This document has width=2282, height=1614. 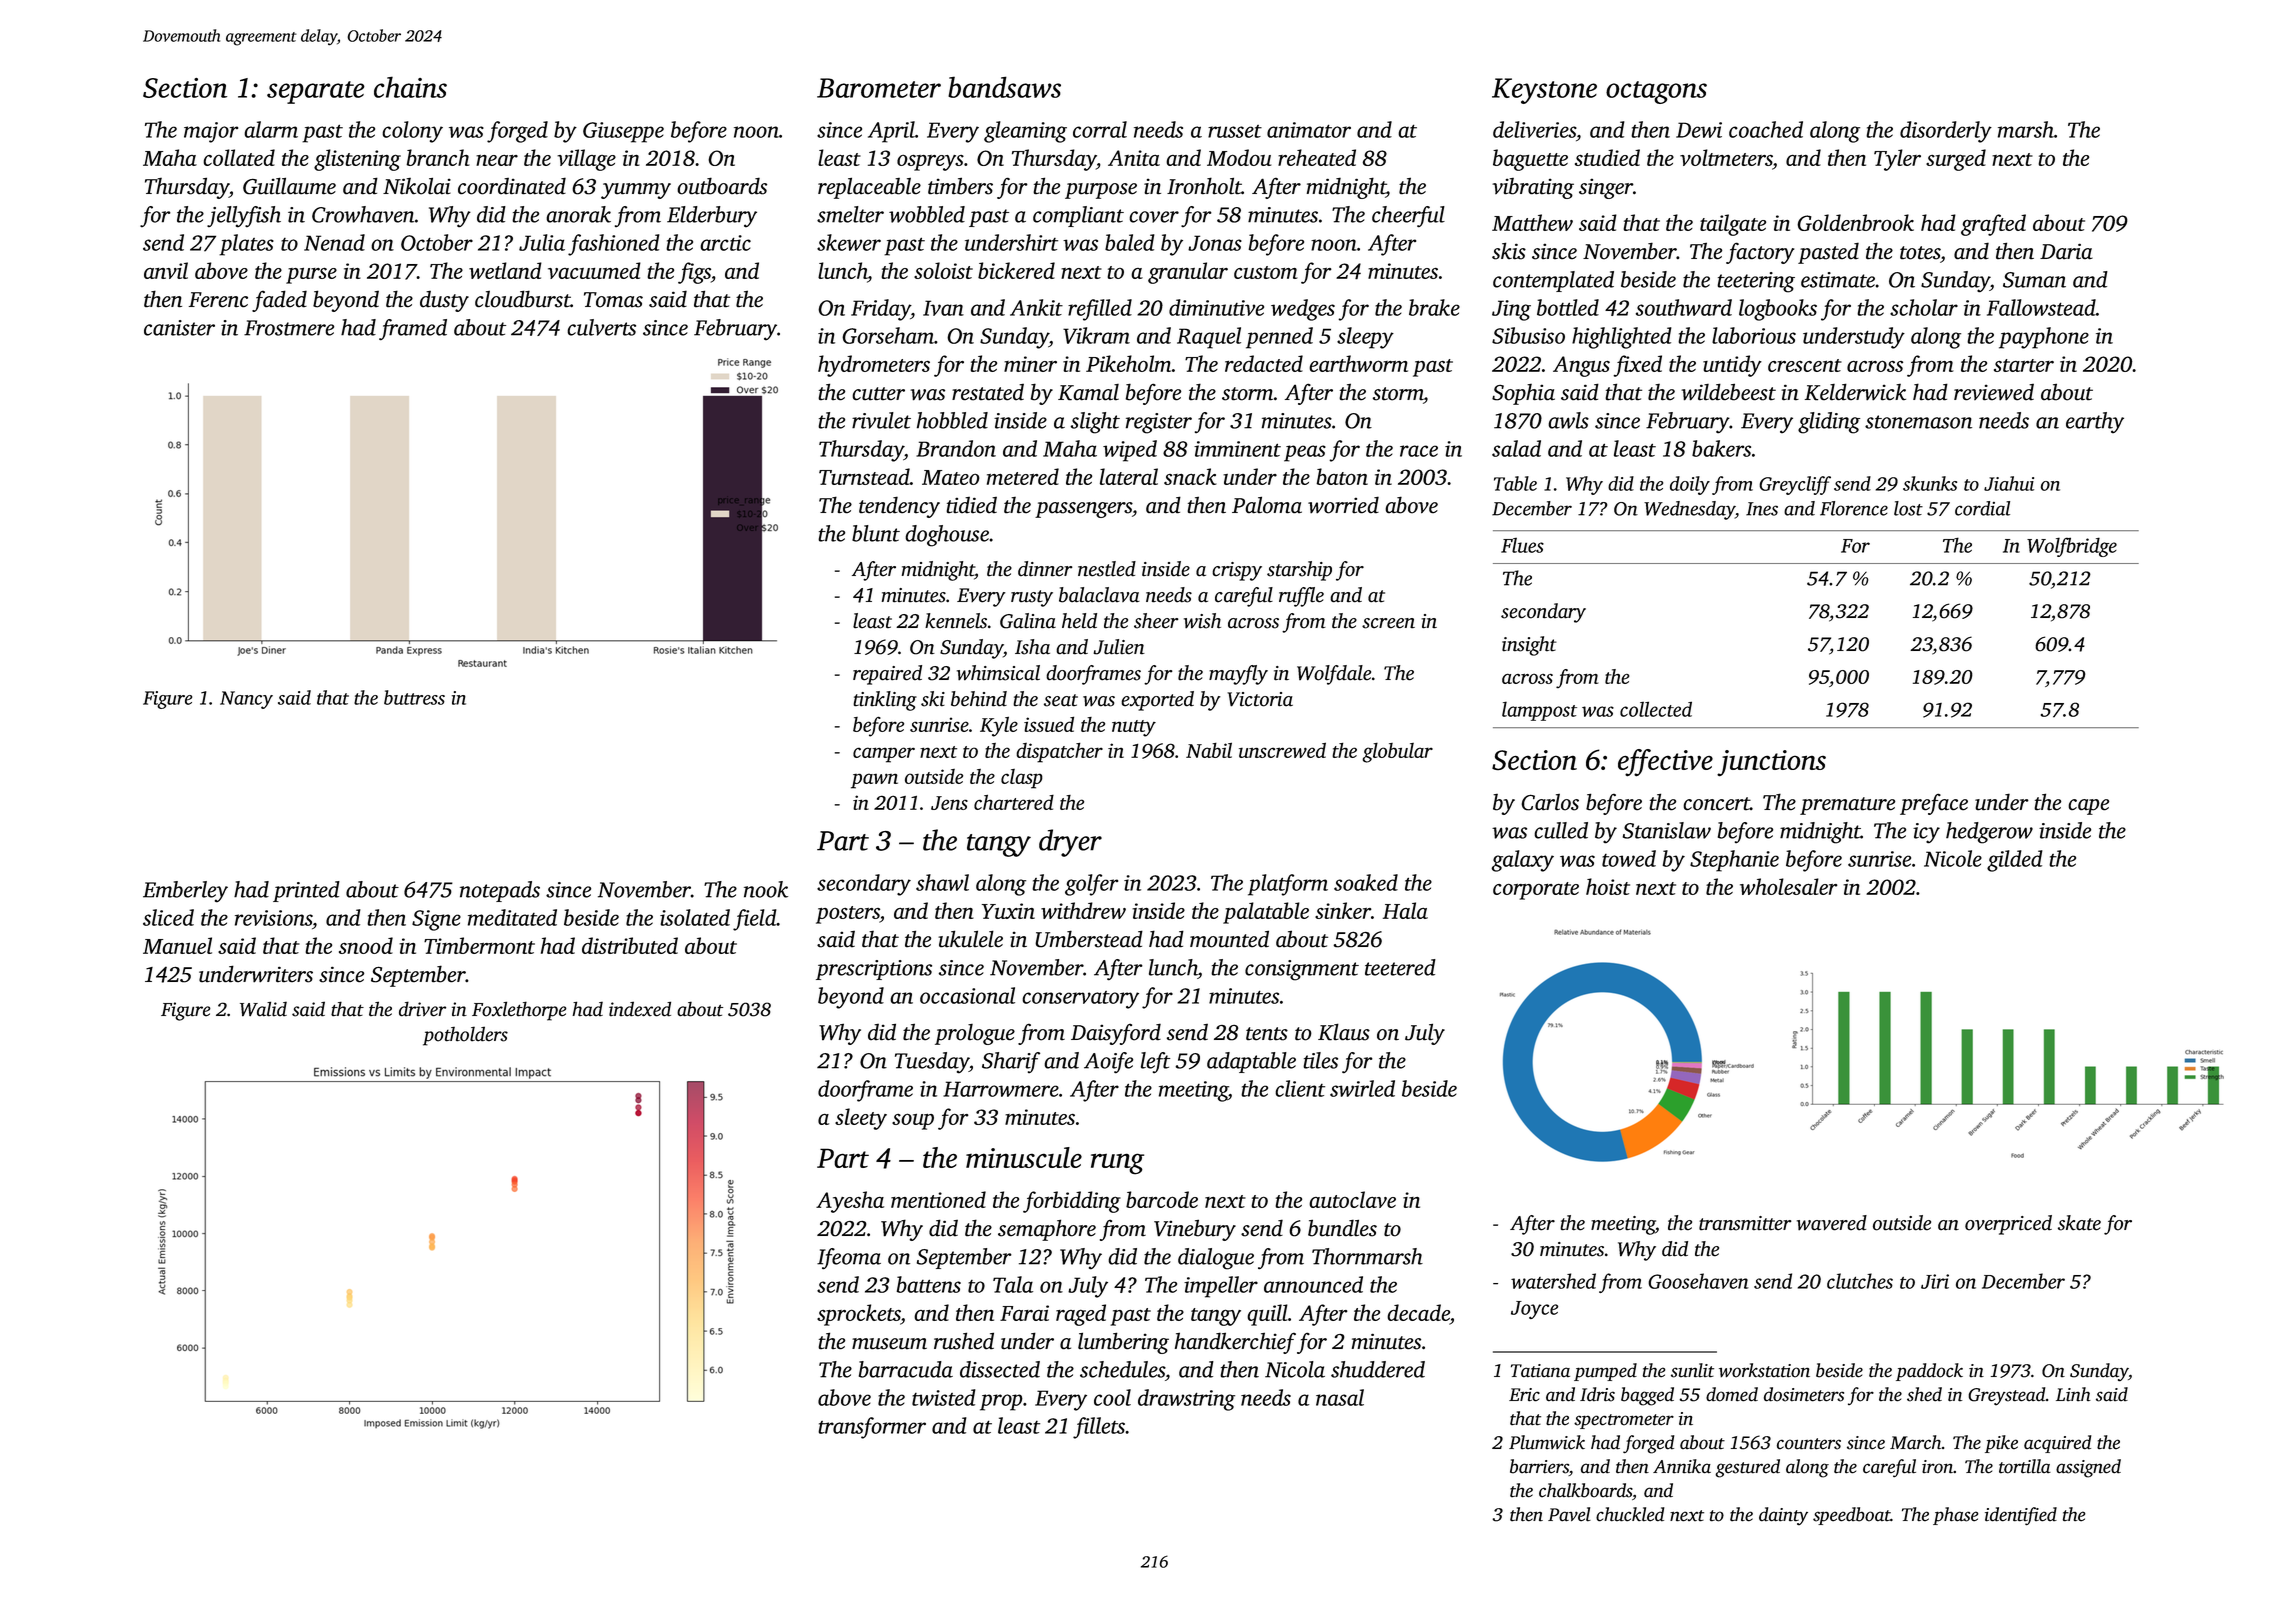 What do you see at coordinates (975, 1034) in the document?
I see `prologue` at bounding box center [975, 1034].
